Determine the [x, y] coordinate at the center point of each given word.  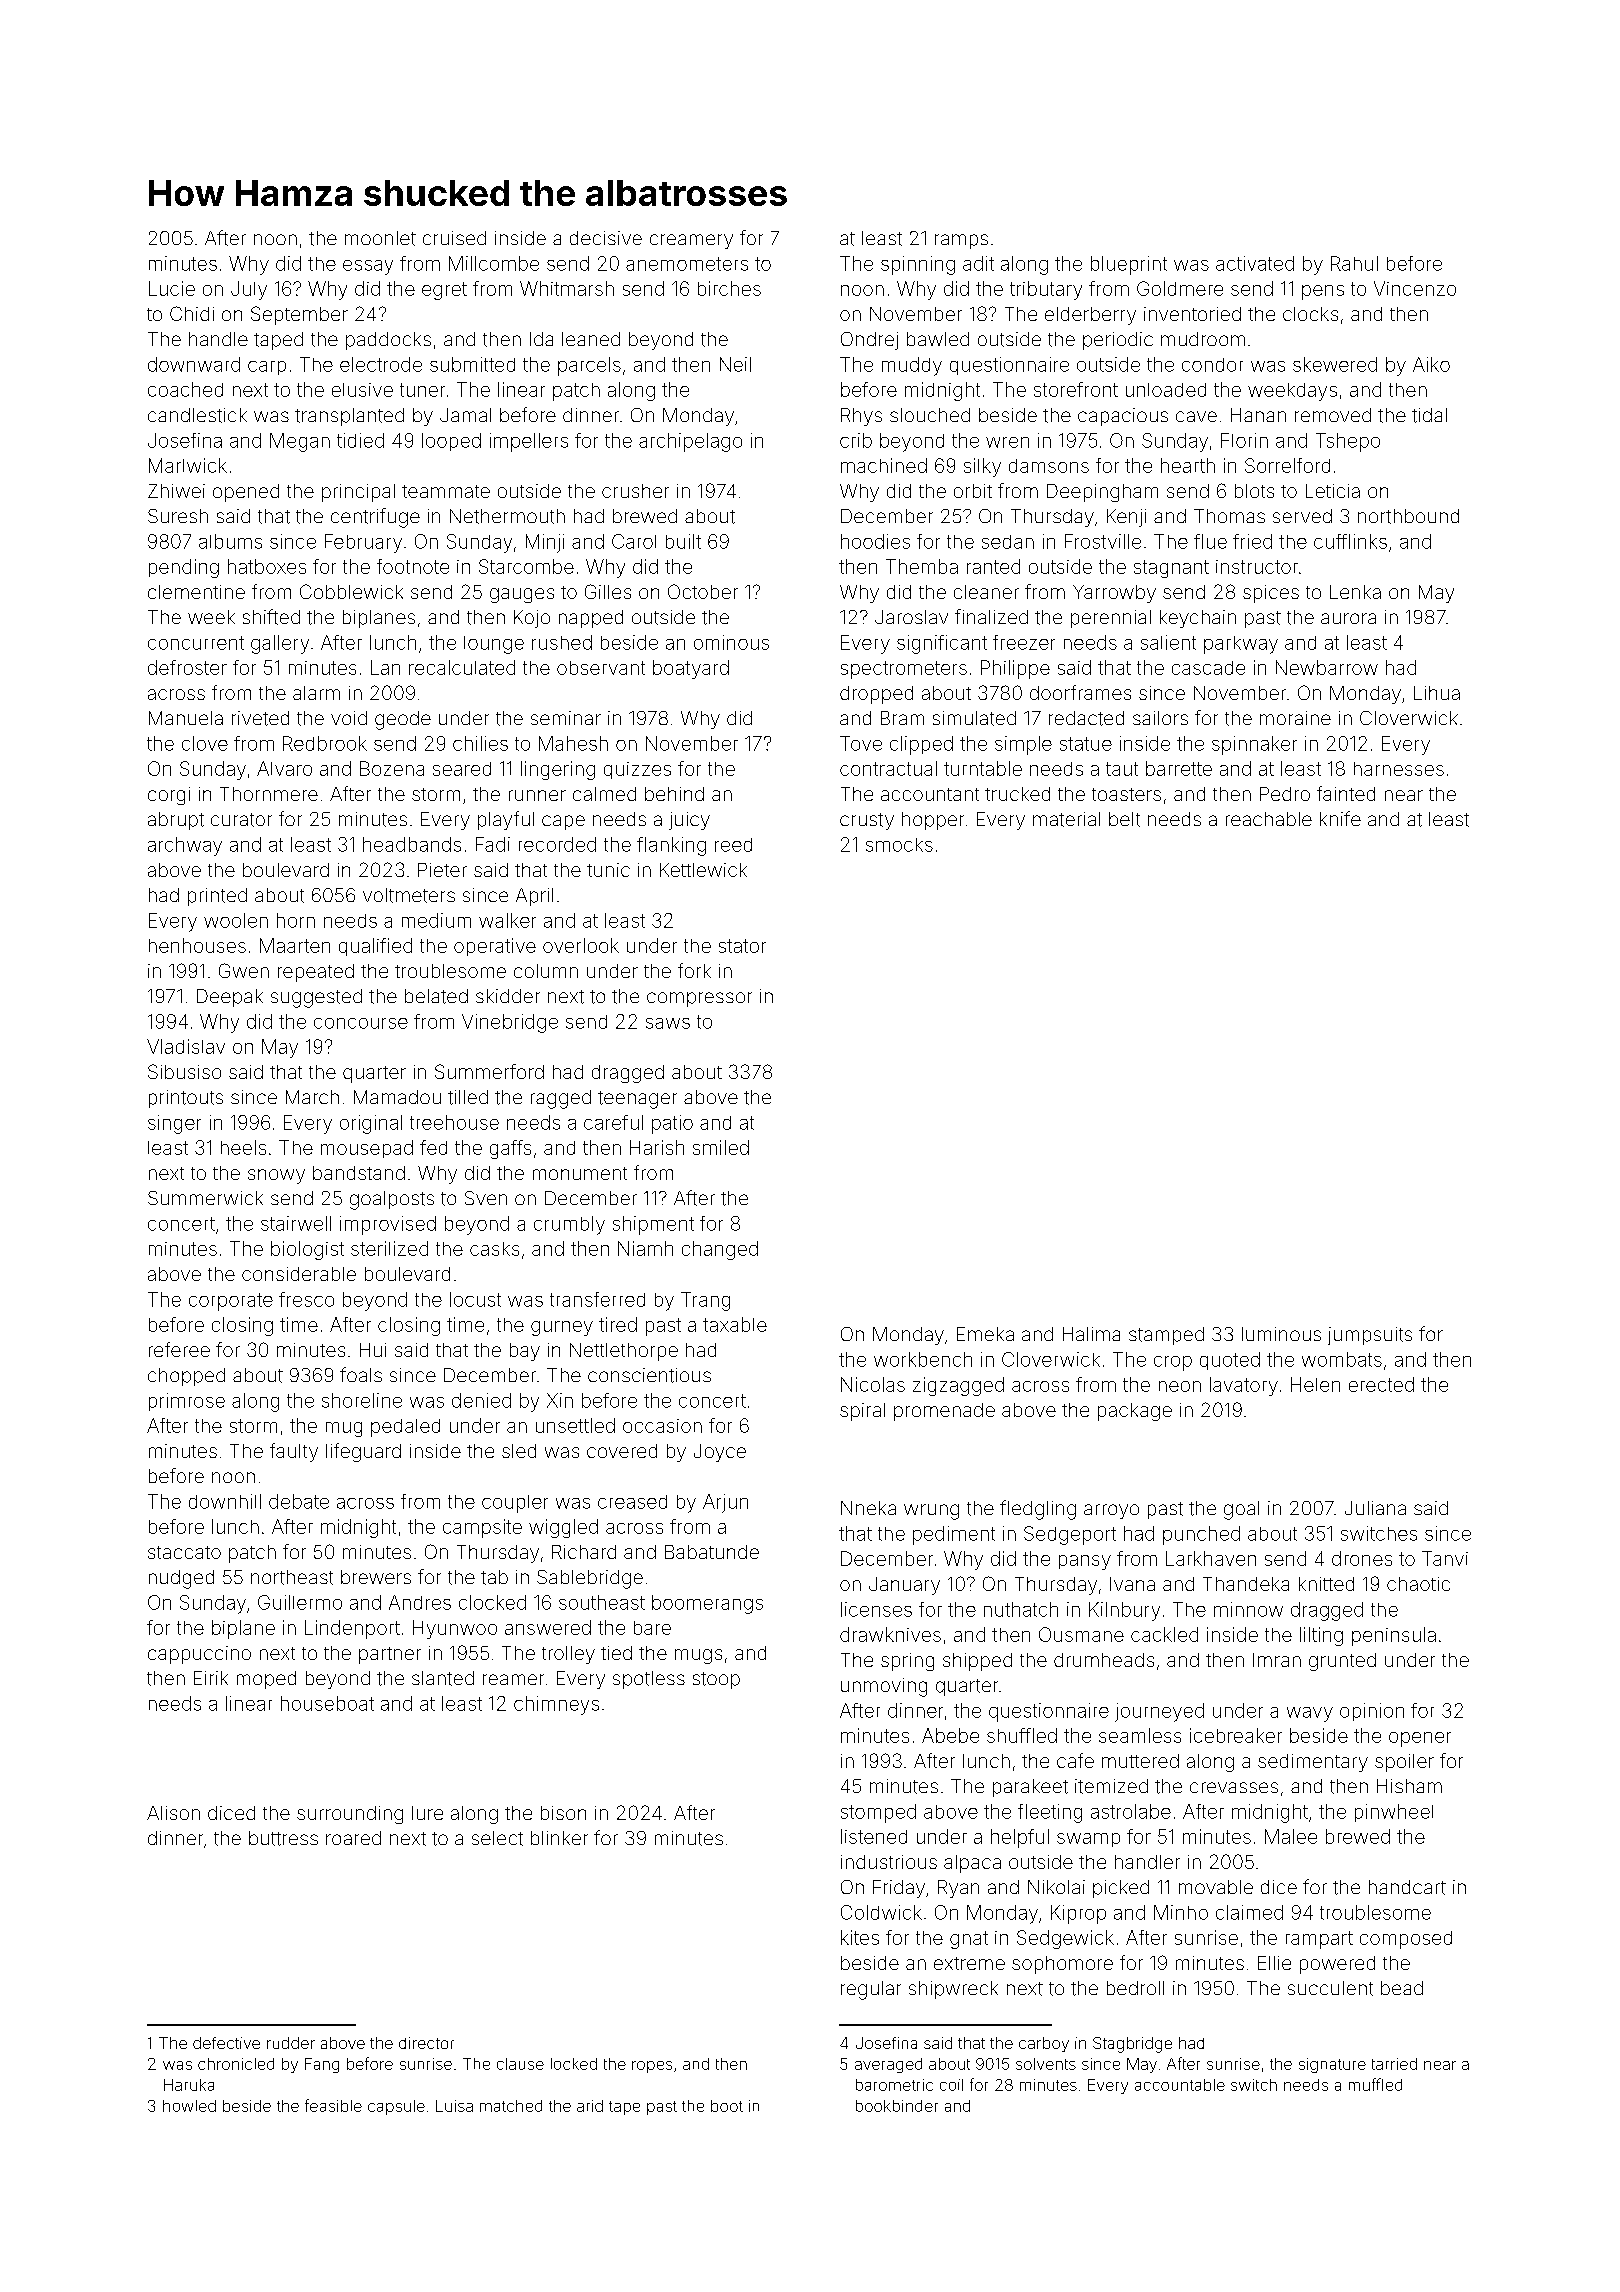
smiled [721, 1147]
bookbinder [897, 2106]
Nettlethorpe [624, 1352]
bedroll [1135, 1988]
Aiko [1431, 364]
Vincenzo [1415, 288]
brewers [376, 1577]
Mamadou [397, 1097]
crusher [635, 491]
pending [184, 568]
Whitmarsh [567, 288]
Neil [735, 364]
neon [1180, 1386]
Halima [1091, 1334]
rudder [291, 2043]
